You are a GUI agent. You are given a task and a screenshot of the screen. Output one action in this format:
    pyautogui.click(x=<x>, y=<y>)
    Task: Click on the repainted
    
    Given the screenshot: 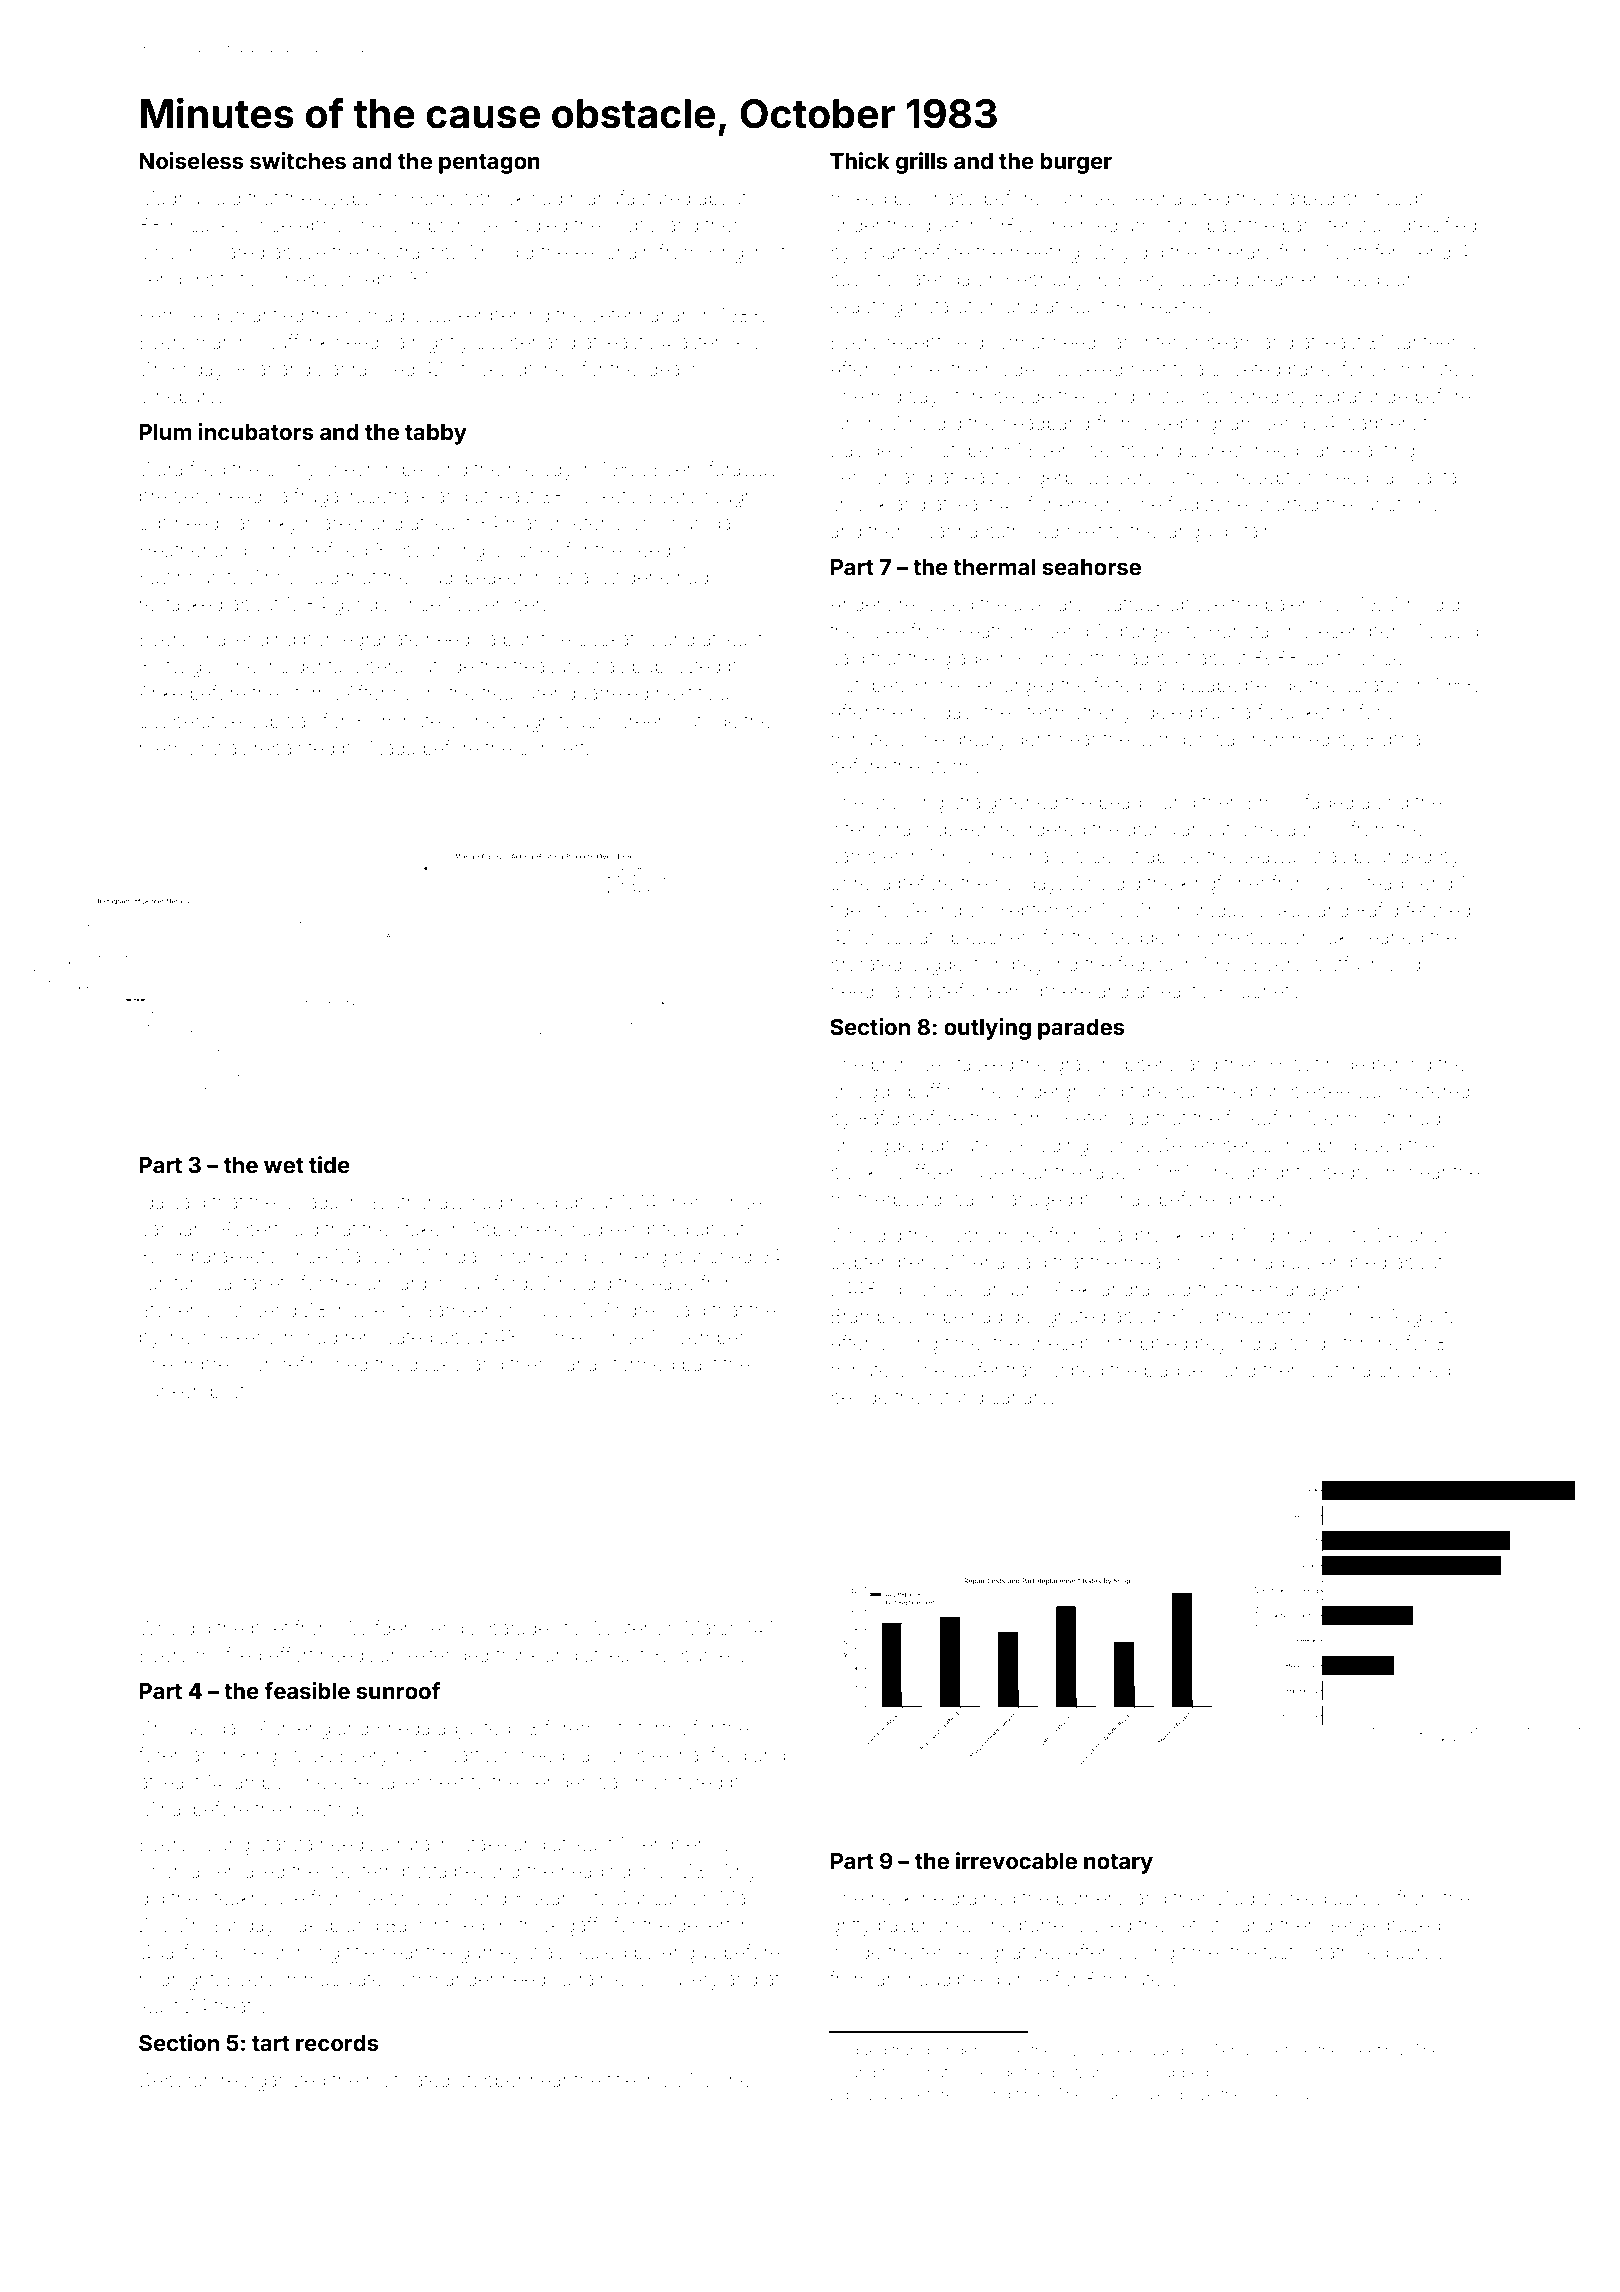 What is the action you would take?
    pyautogui.click(x=294, y=750)
